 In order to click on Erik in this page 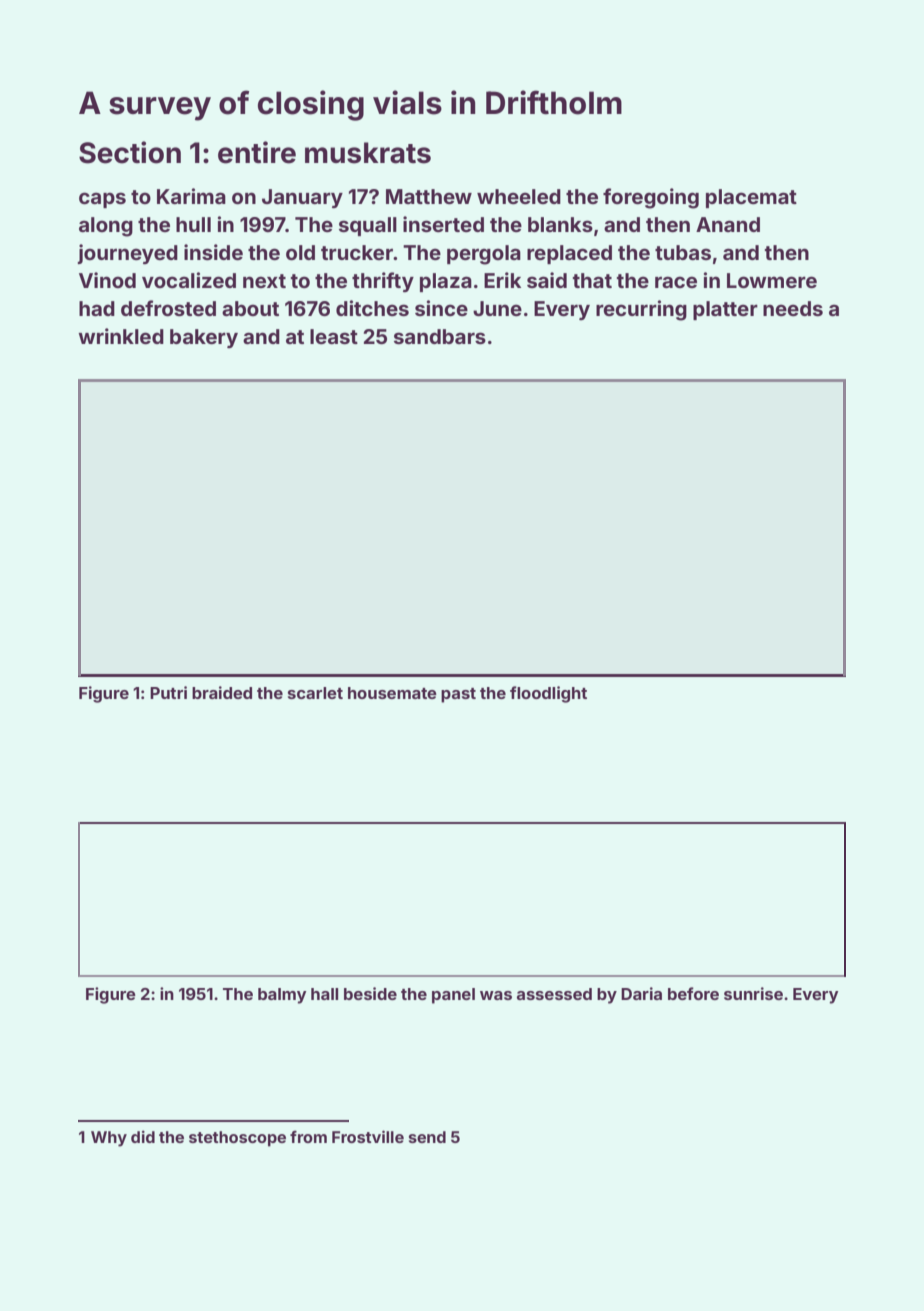, I will do `click(502, 280)`.
